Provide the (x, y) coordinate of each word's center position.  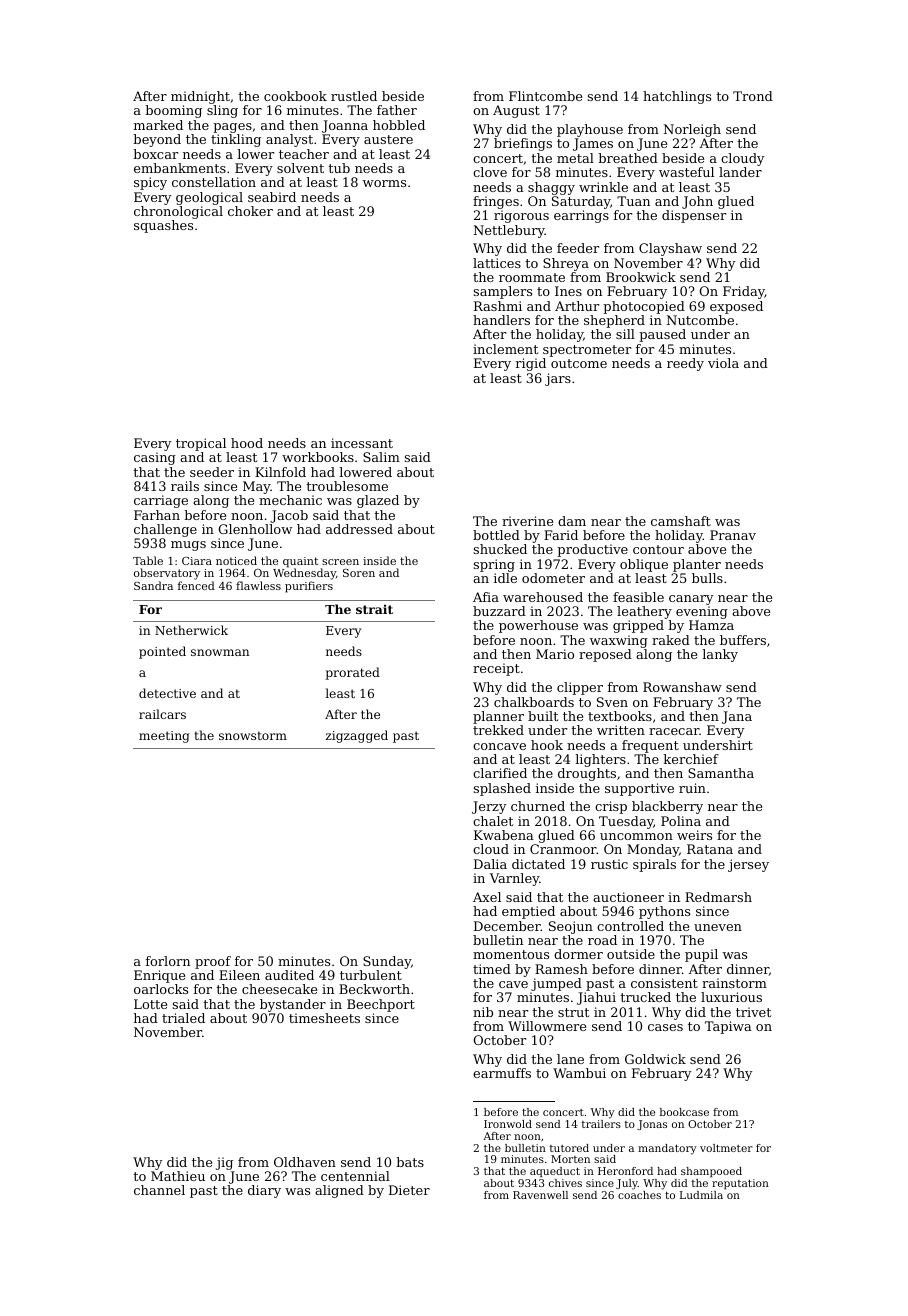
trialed (183, 1018)
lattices (497, 263)
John (697, 202)
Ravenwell (540, 1195)
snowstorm (253, 735)
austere (388, 139)
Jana (737, 717)
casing (155, 458)
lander (740, 172)
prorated (353, 673)
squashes (163, 226)
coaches (639, 1195)
